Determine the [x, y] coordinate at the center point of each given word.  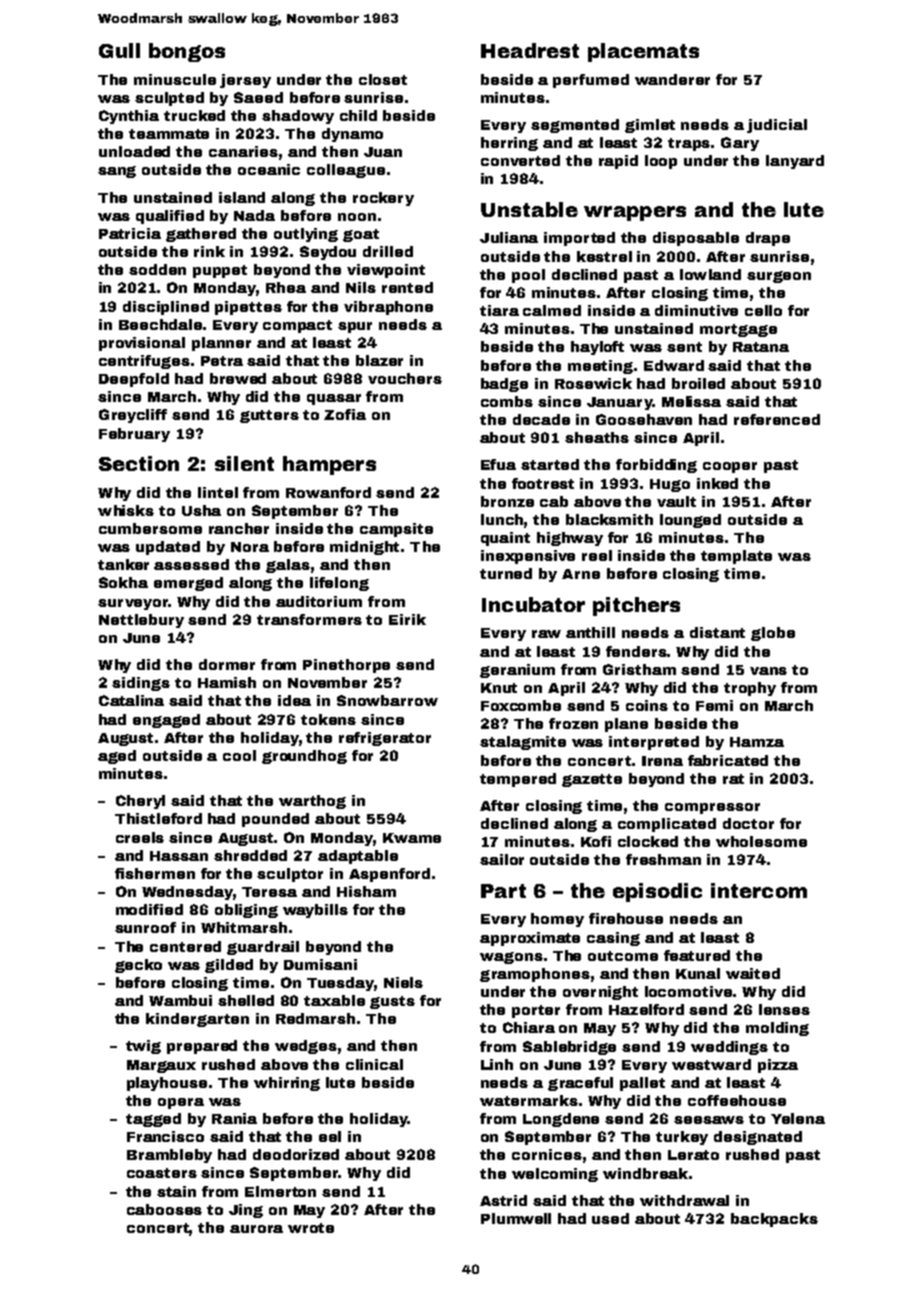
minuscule [175, 79]
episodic [657, 892]
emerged [188, 584]
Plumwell [516, 1218]
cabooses [164, 1209]
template [736, 557]
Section [139, 463]
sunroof [145, 927]
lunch [502, 519]
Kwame [412, 838]
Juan [383, 152]
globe [773, 634]
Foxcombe [521, 705]
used [610, 1218]
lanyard [795, 162]
